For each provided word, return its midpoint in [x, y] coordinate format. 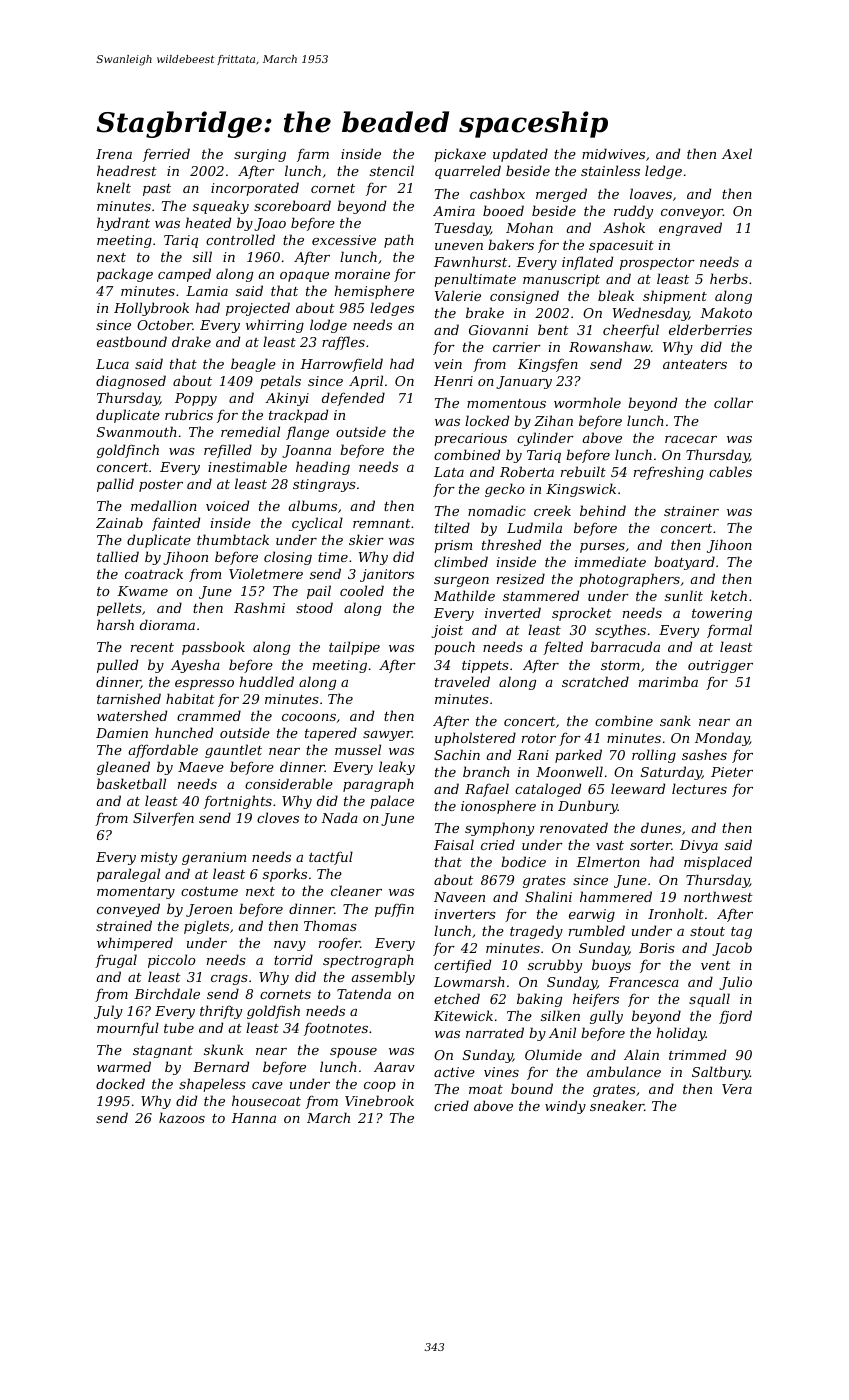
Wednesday [651, 314]
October [165, 324]
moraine [362, 274]
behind [603, 510]
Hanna [253, 1118]
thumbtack [233, 539]
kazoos [182, 1118]
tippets [485, 666]
